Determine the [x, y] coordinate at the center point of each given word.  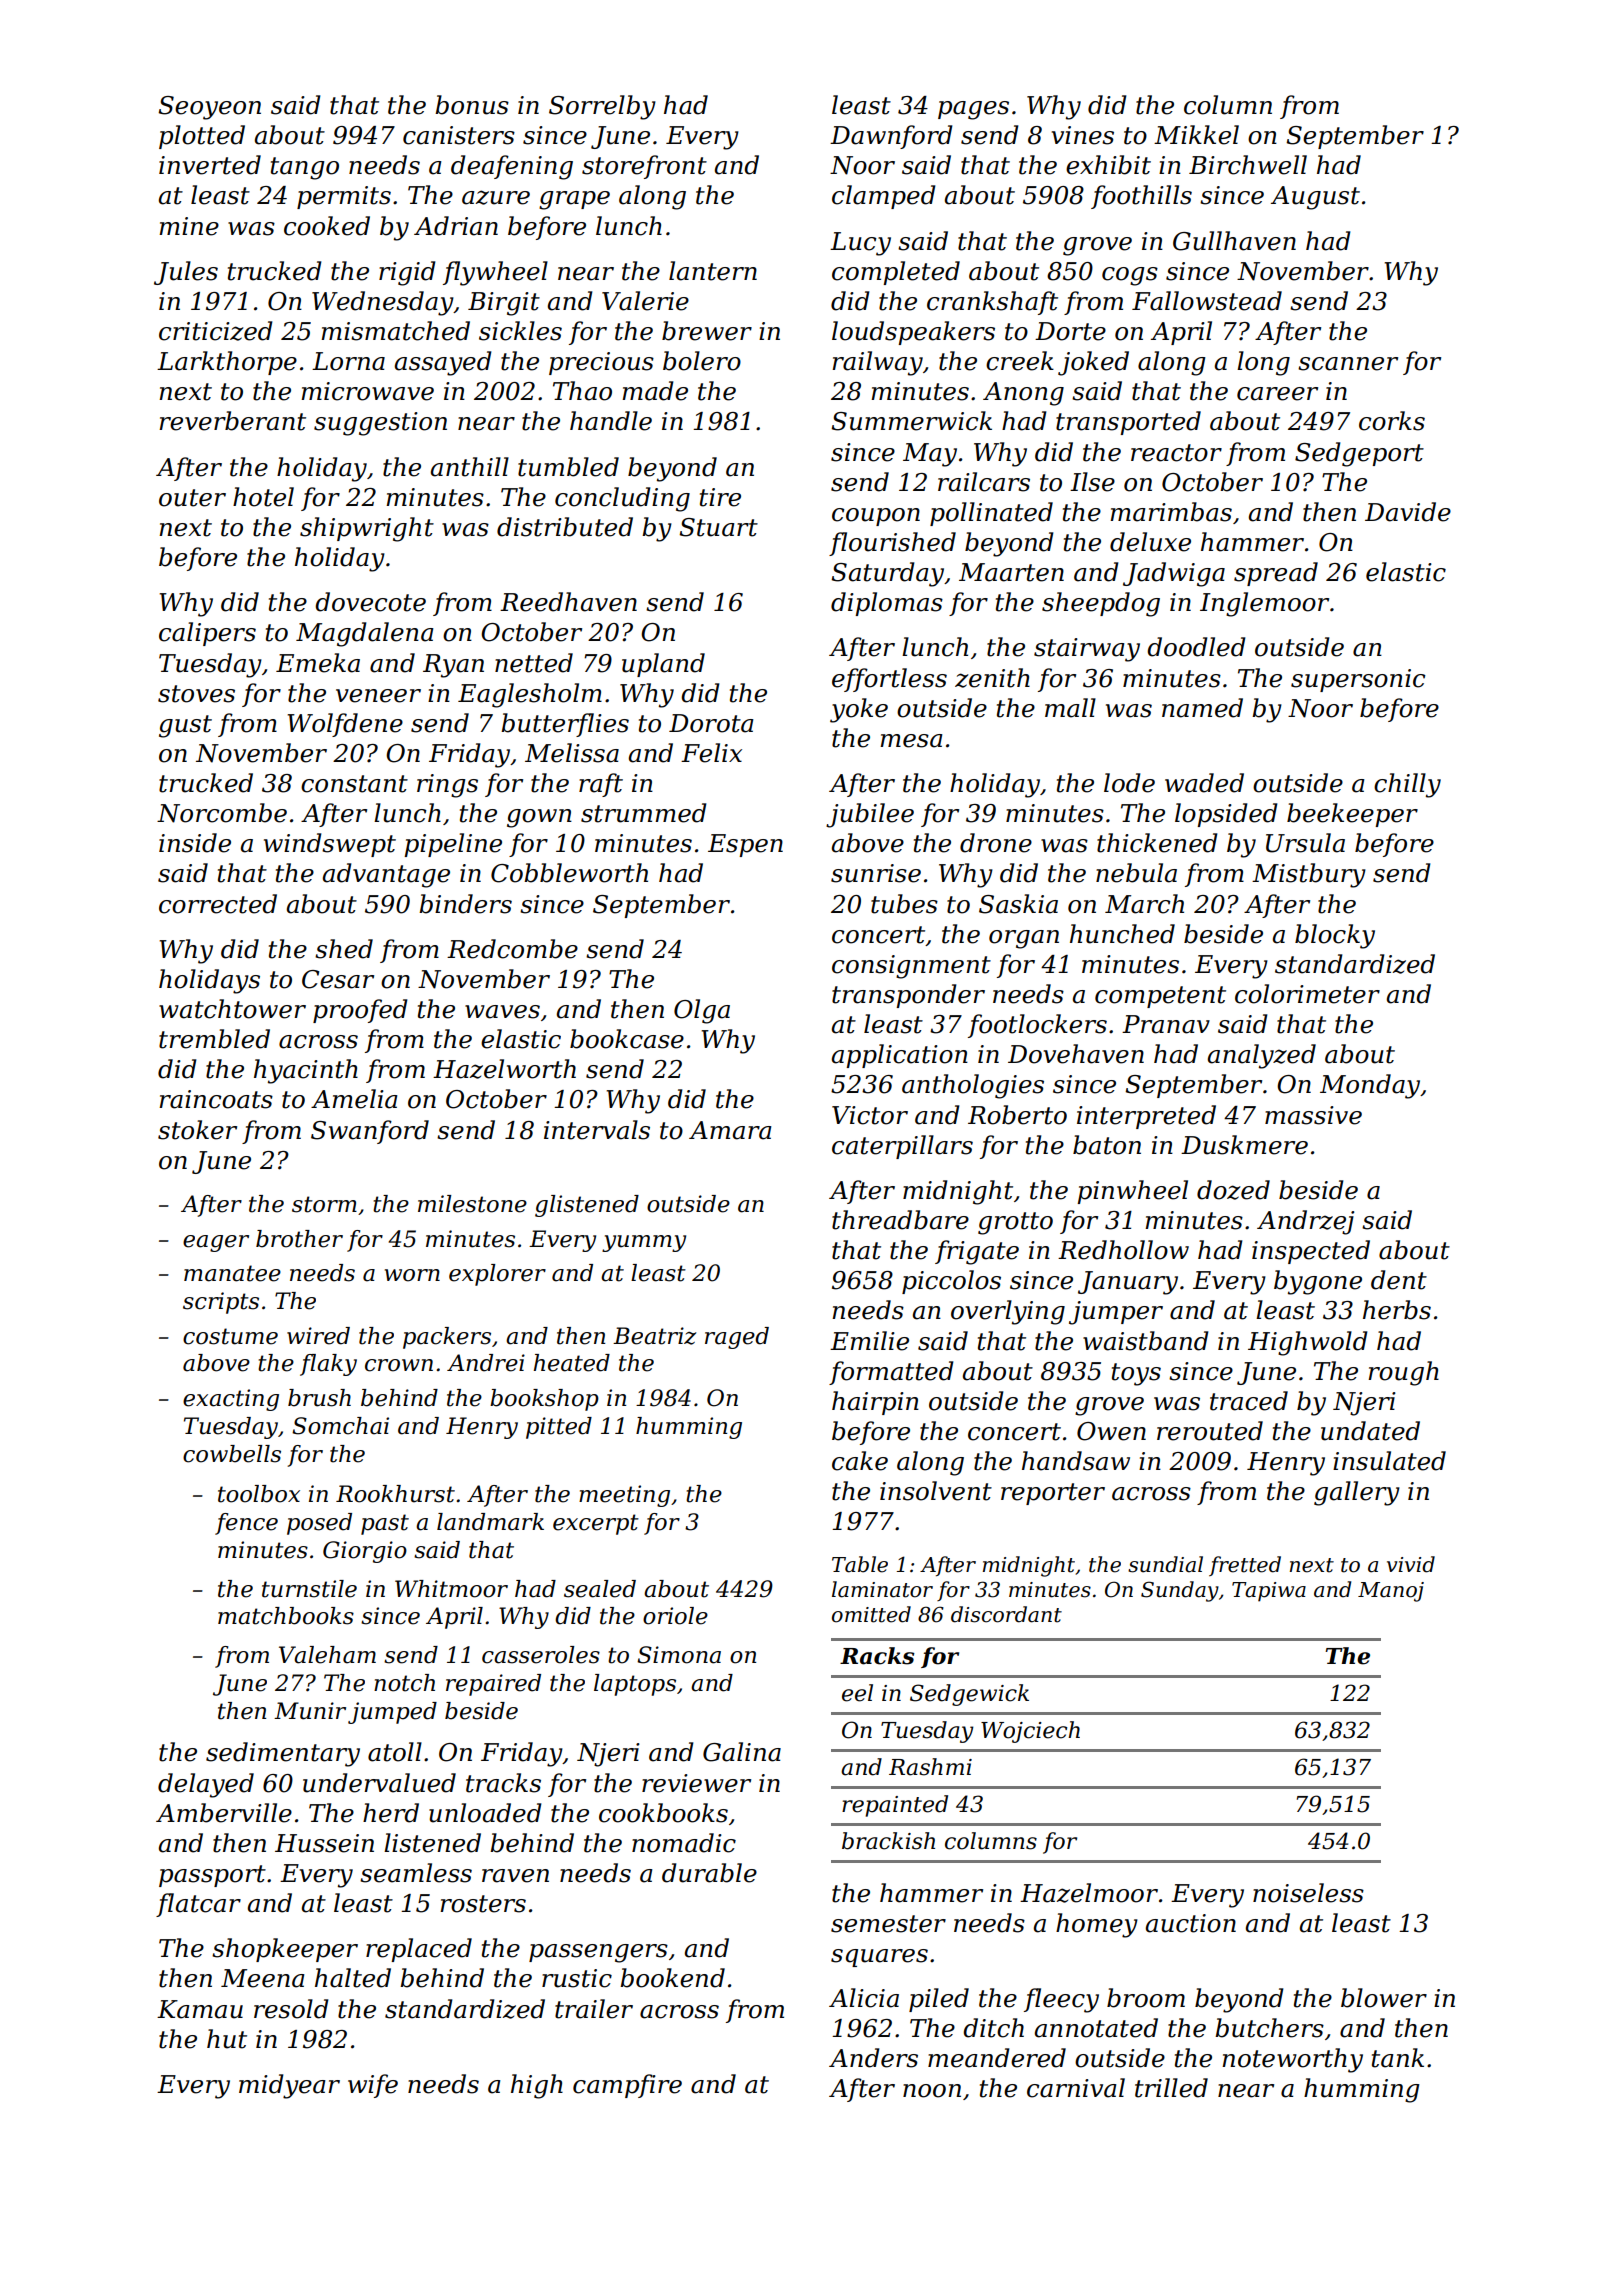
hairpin [875, 1403]
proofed [360, 1011]
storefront [644, 167]
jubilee [870, 815]
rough [1403, 1373]
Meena [263, 1978]
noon [932, 2091]
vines [1083, 135]
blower [1384, 1998]
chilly [1407, 785]
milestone [472, 1204]
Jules [186, 273]
